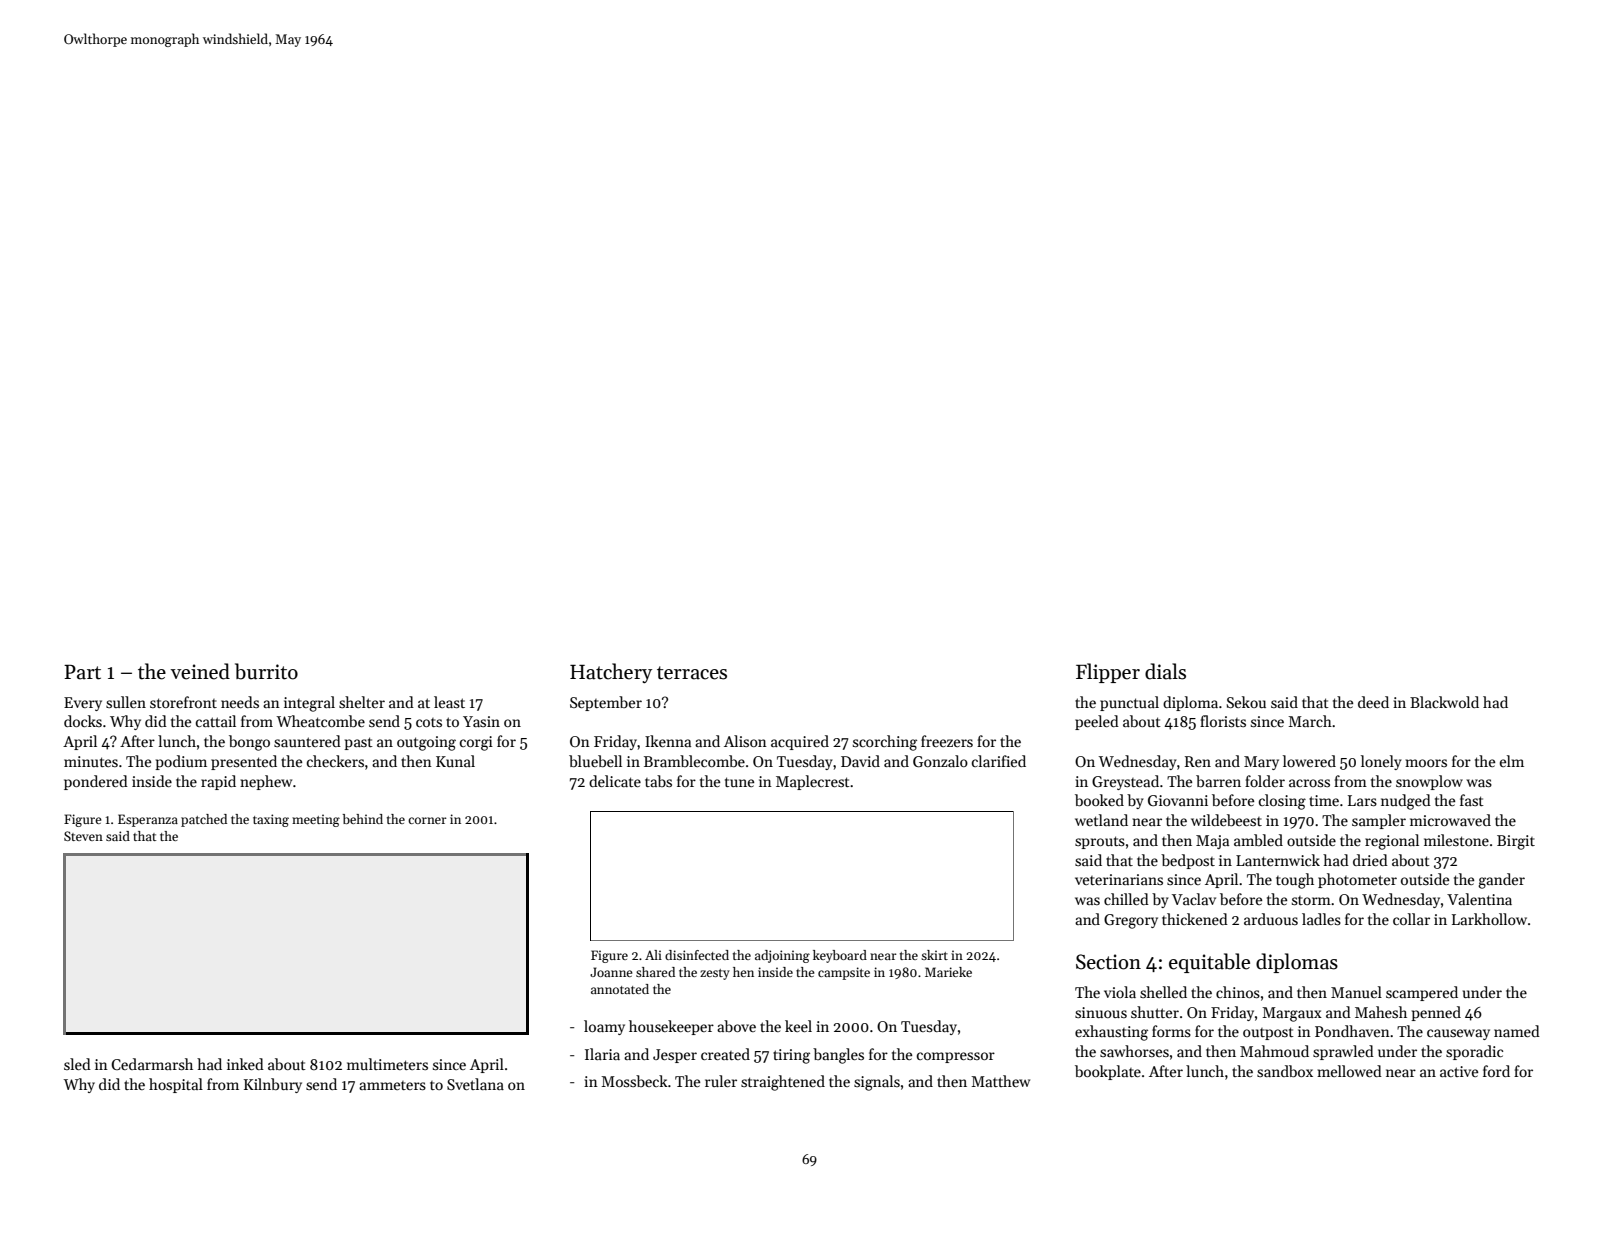  I want to click on least, so click(449, 702).
